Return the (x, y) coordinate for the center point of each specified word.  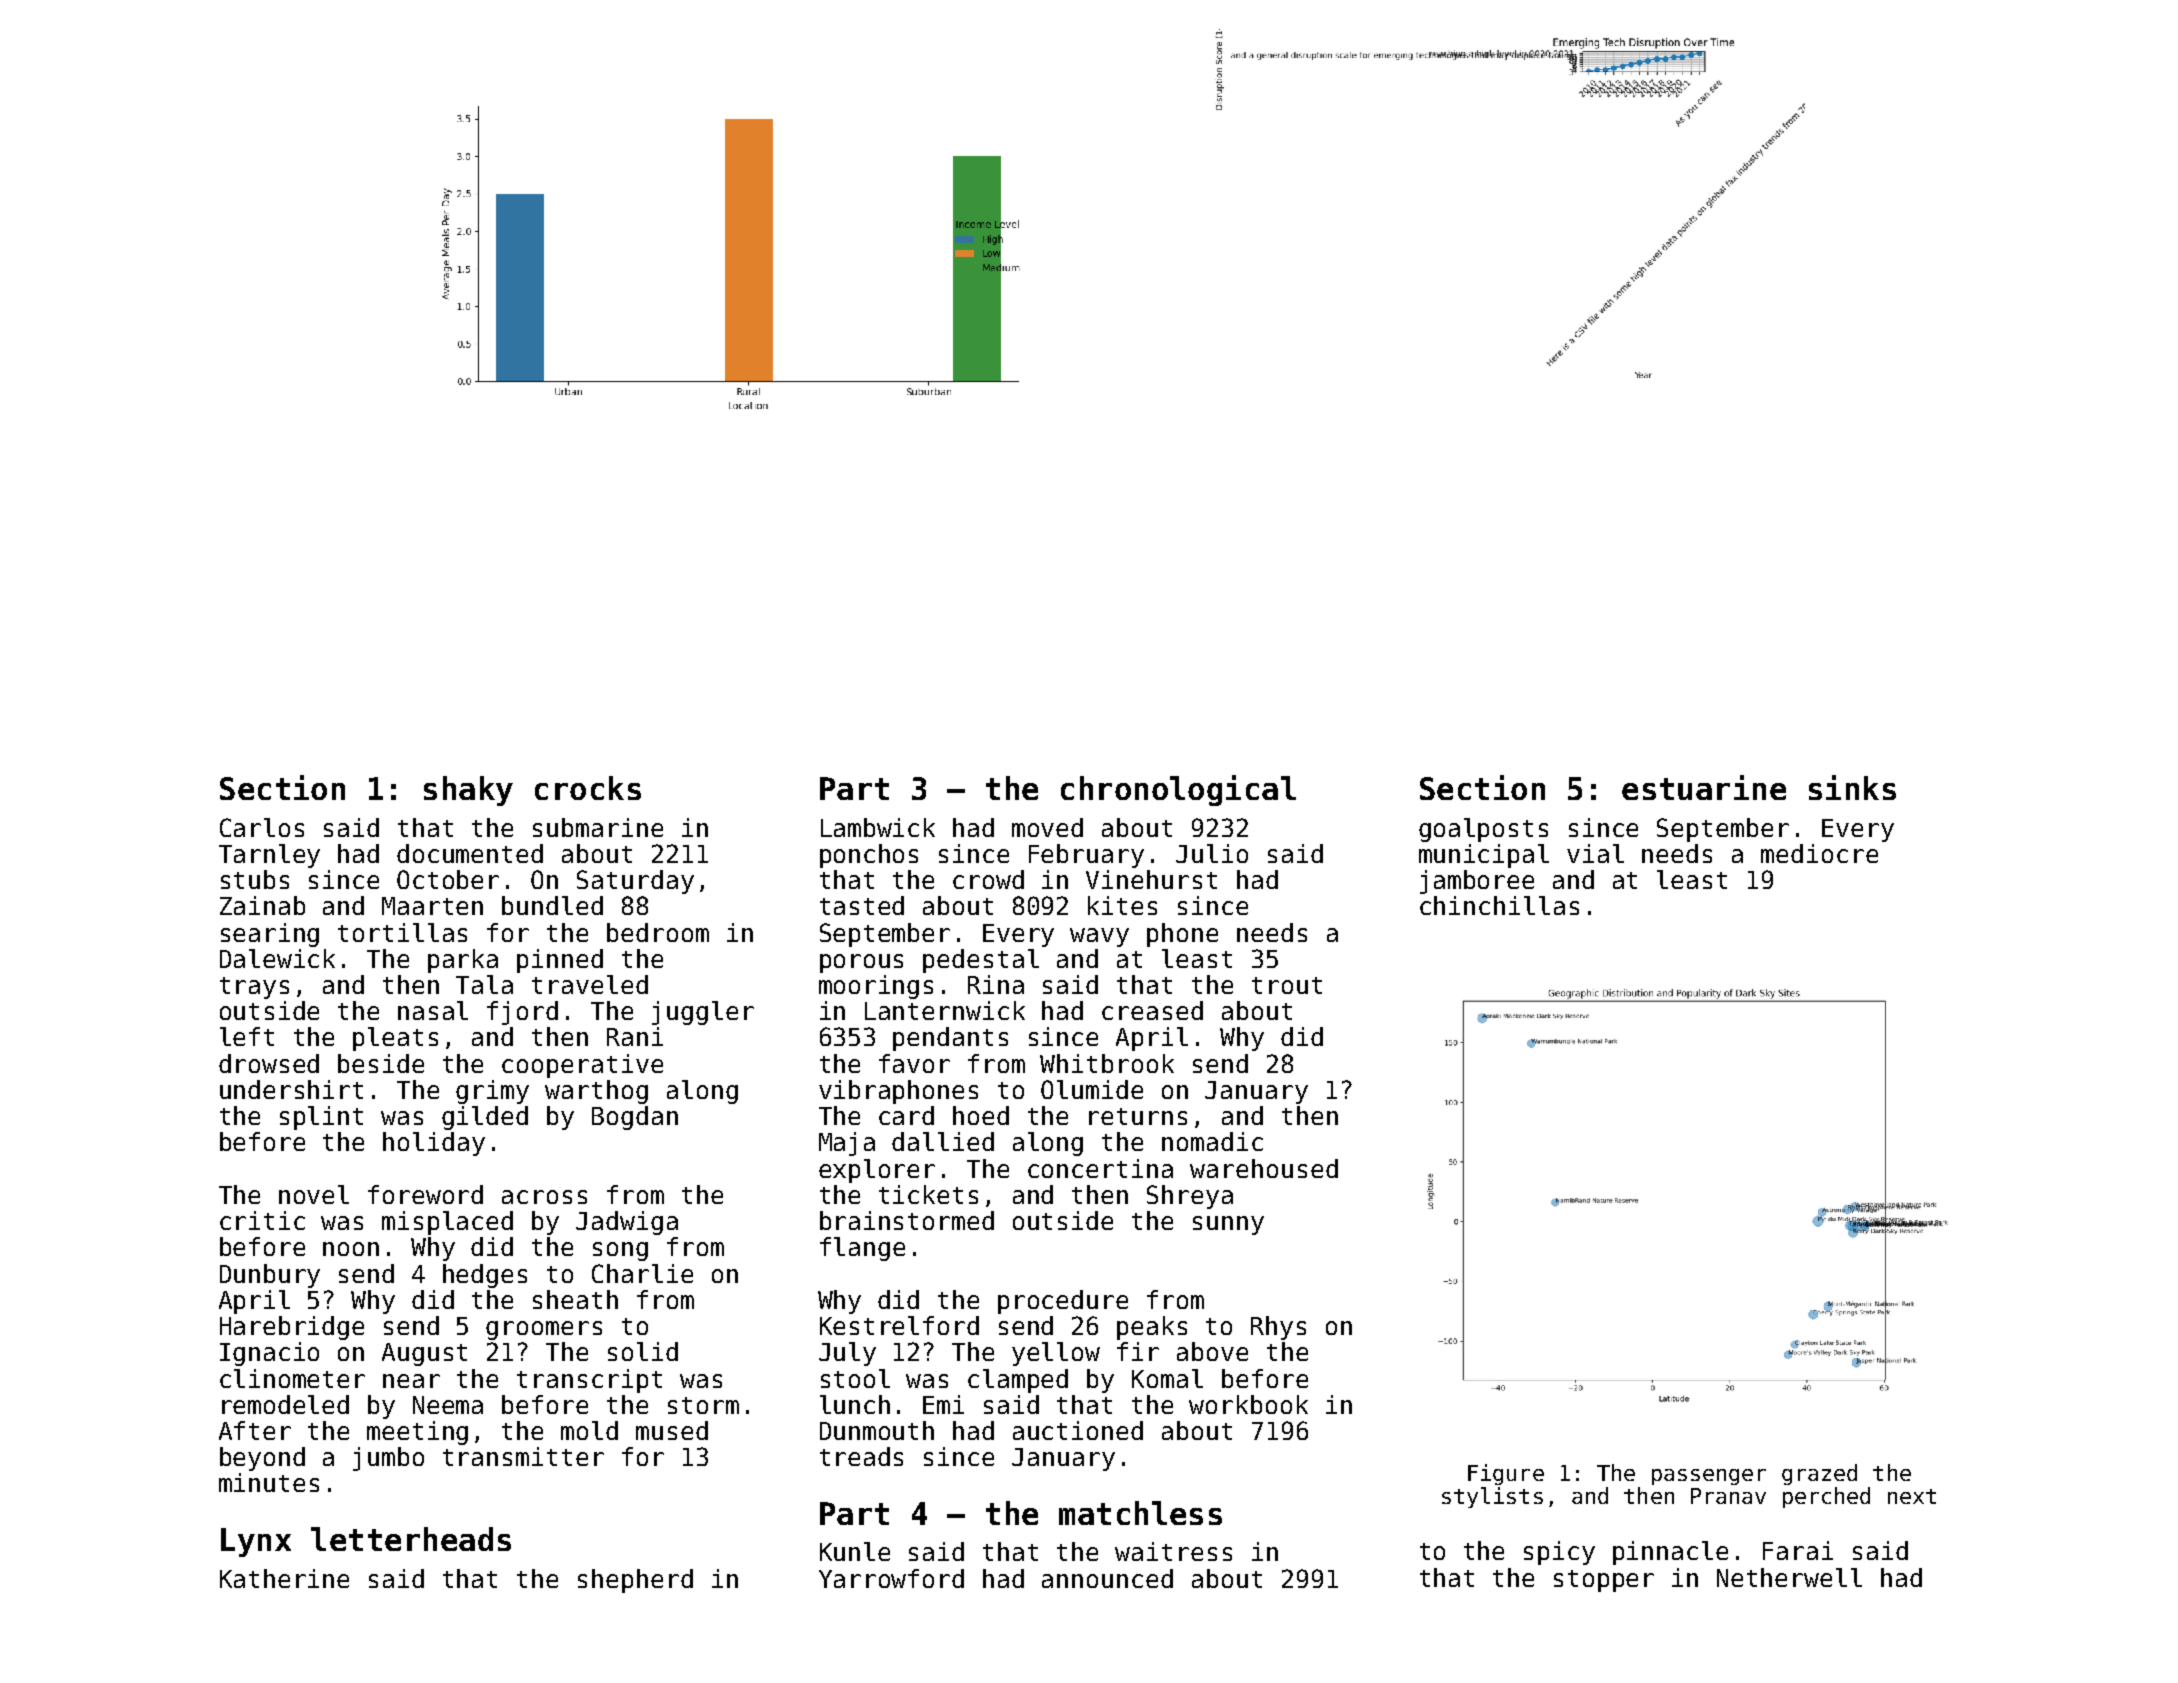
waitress (1173, 1551)
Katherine (284, 1578)
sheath (575, 1299)
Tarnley (269, 856)
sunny (1228, 1225)
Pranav (1728, 1496)
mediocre (1819, 853)
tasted (862, 905)
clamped (1018, 1381)
